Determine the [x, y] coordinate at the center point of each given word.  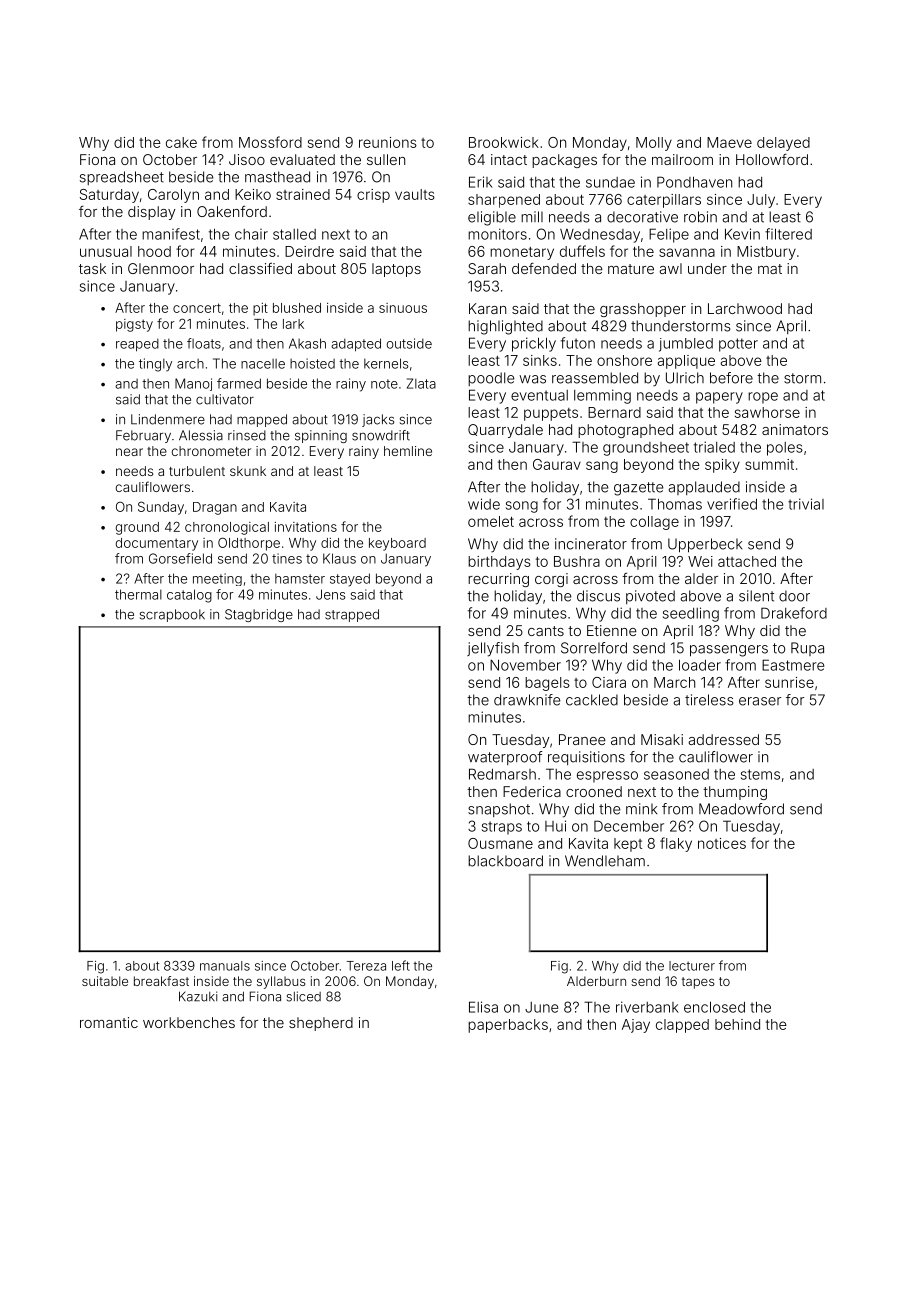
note [384, 384]
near [129, 452]
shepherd [321, 1024]
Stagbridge [259, 615]
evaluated [302, 159]
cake [181, 142]
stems [760, 774]
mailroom [682, 159]
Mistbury [766, 253]
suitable [105, 981]
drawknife [527, 700]
